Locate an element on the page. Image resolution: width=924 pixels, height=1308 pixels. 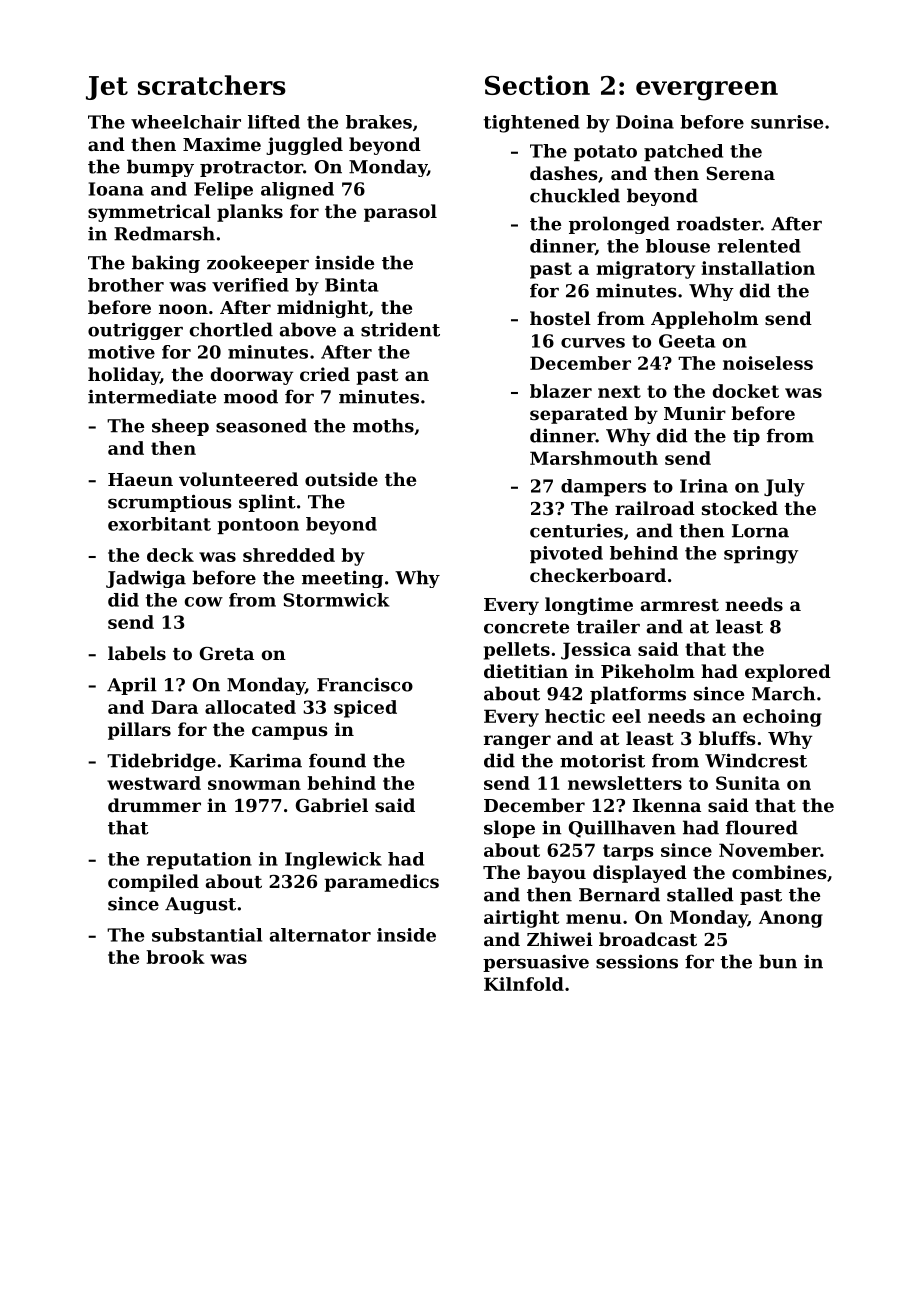
intermediate is located at coordinates (152, 396).
